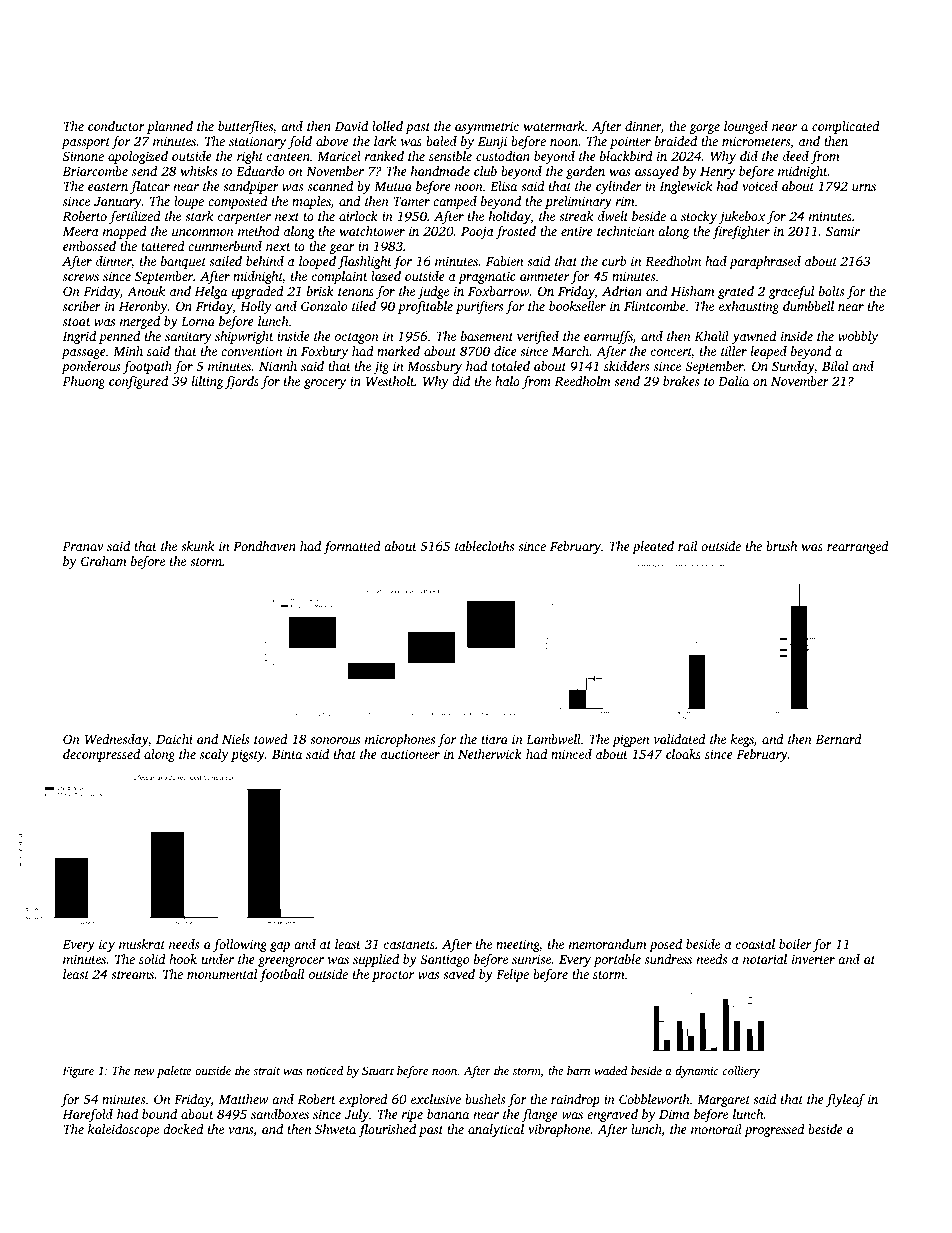  I want to click on gorge, so click(704, 129).
